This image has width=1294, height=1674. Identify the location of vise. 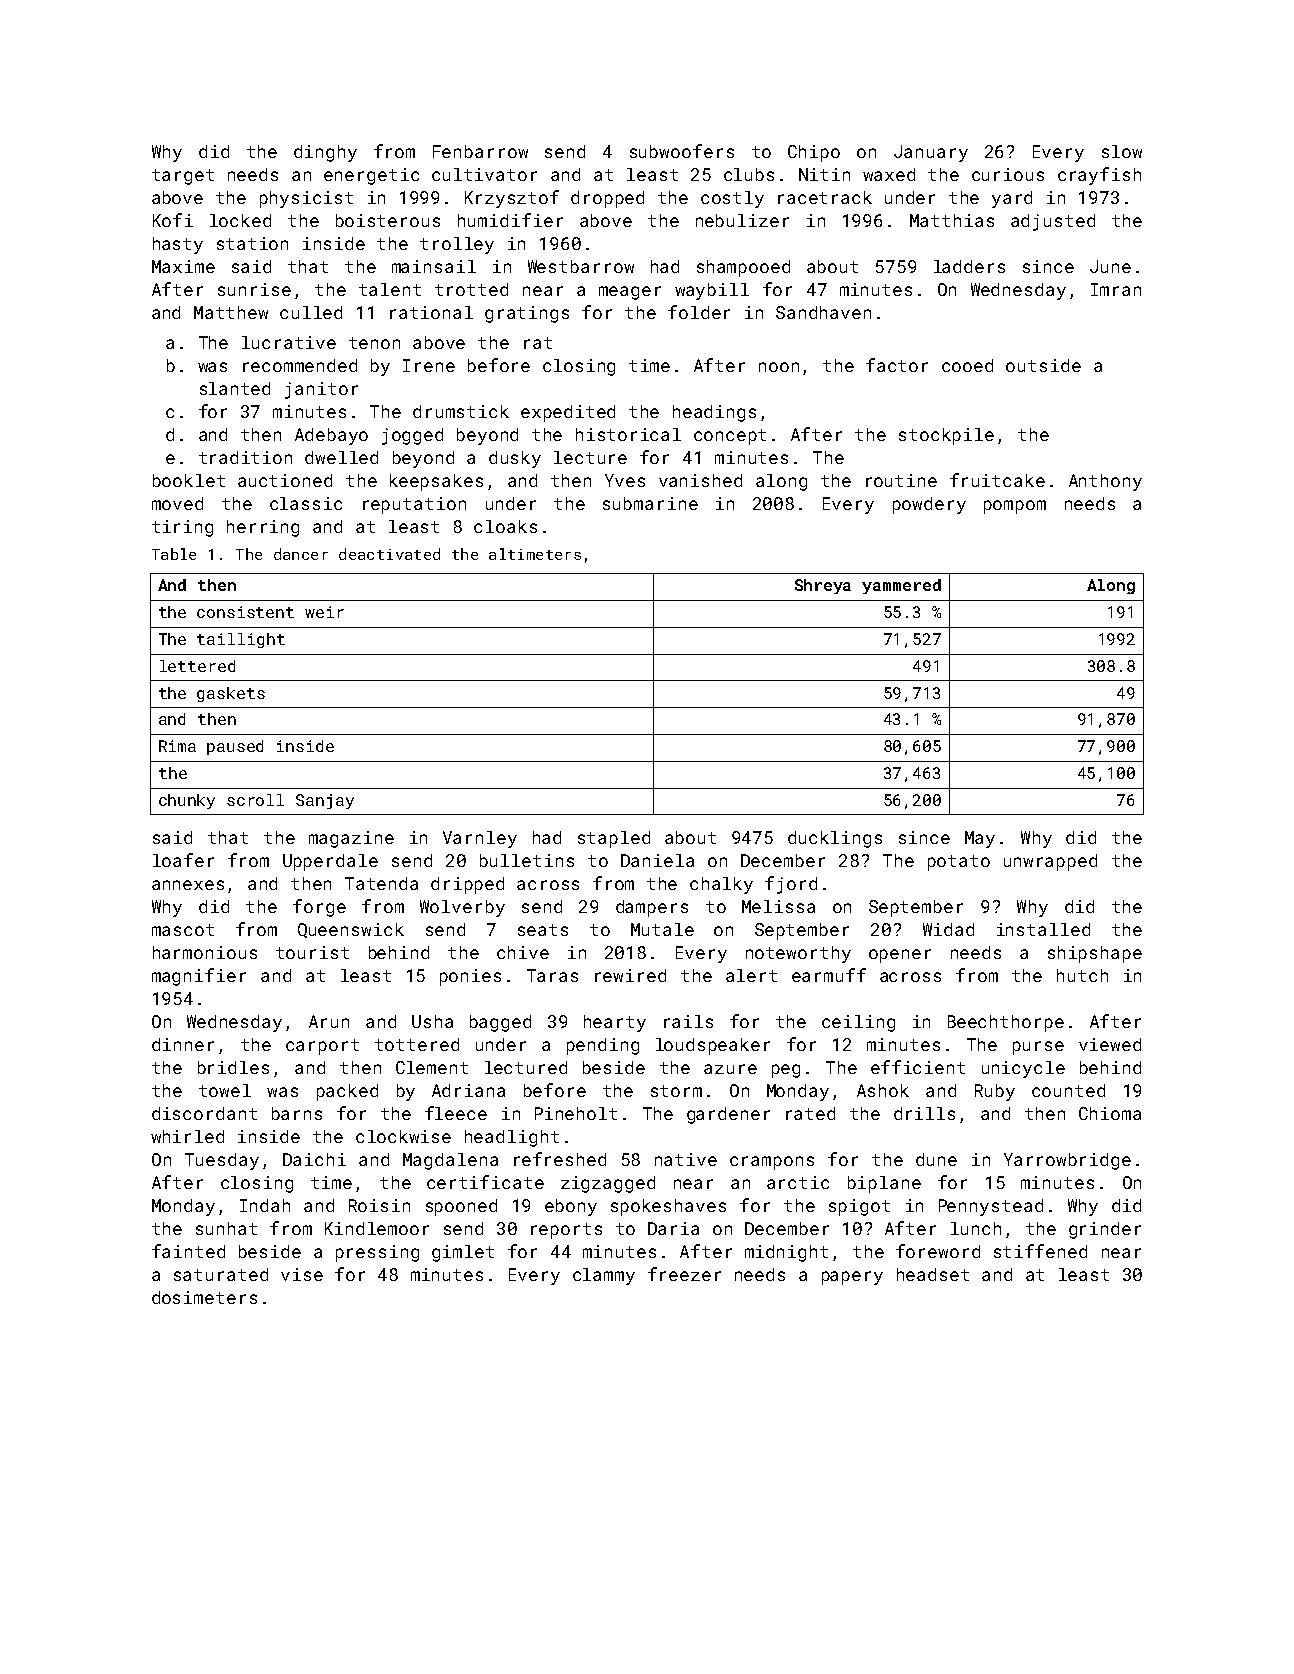
(302, 1274).
